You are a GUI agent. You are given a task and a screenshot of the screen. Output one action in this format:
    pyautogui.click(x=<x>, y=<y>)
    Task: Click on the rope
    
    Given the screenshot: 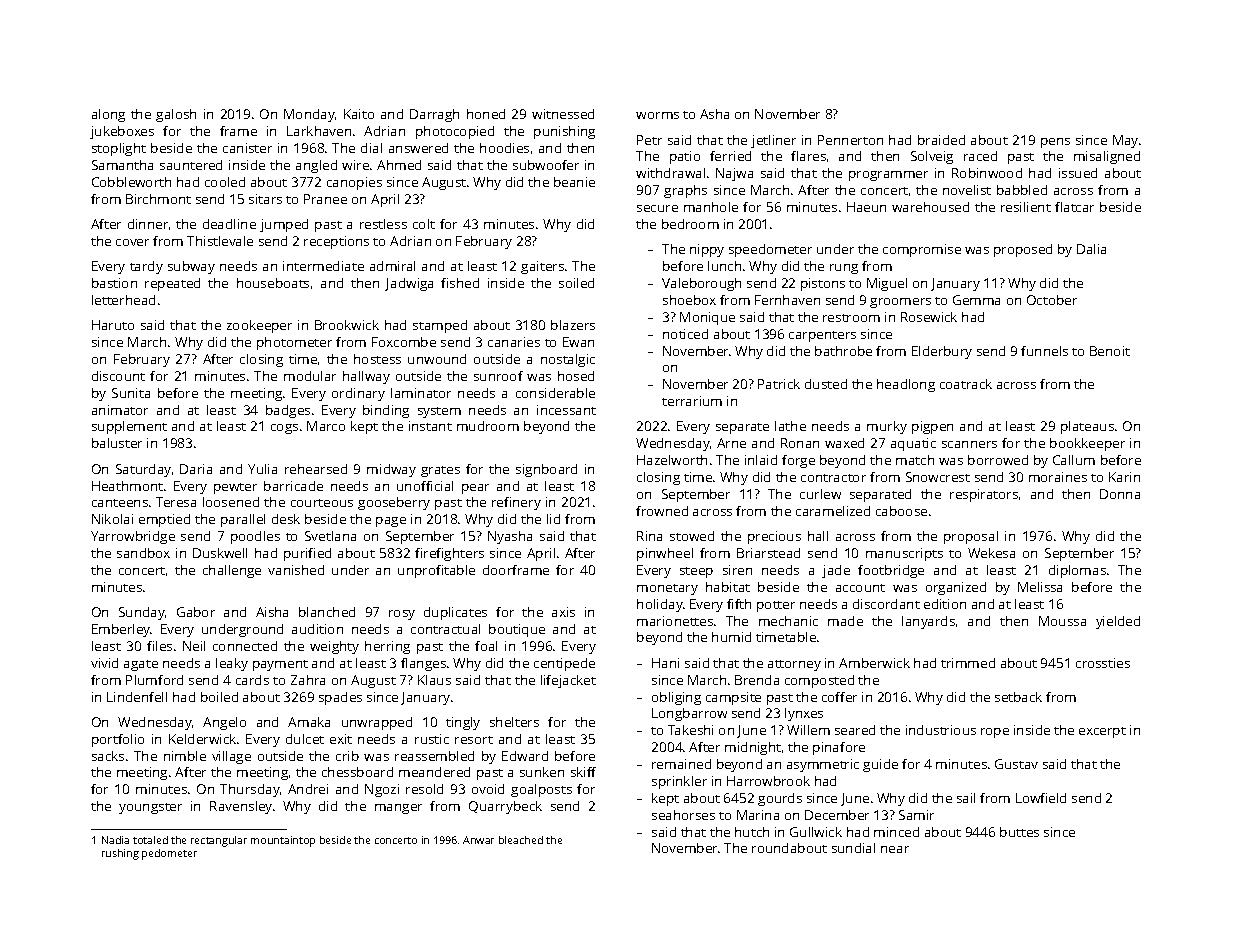 What is the action you would take?
    pyautogui.click(x=995, y=733)
